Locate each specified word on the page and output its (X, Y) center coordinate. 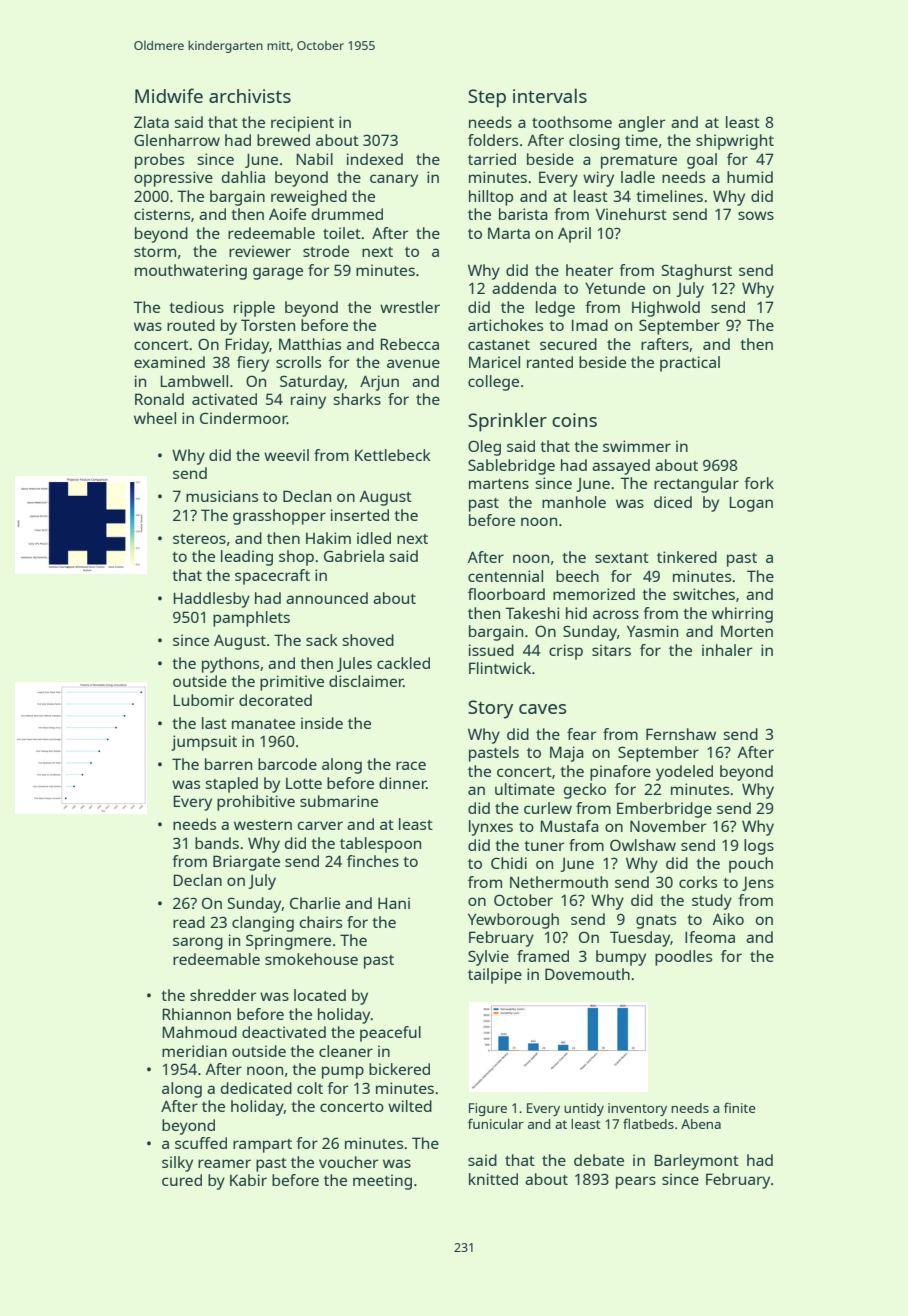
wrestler (410, 307)
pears (636, 1182)
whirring (742, 615)
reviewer (260, 251)
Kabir (248, 1180)
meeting (382, 1182)
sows (756, 215)
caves (542, 709)
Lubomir (203, 700)
